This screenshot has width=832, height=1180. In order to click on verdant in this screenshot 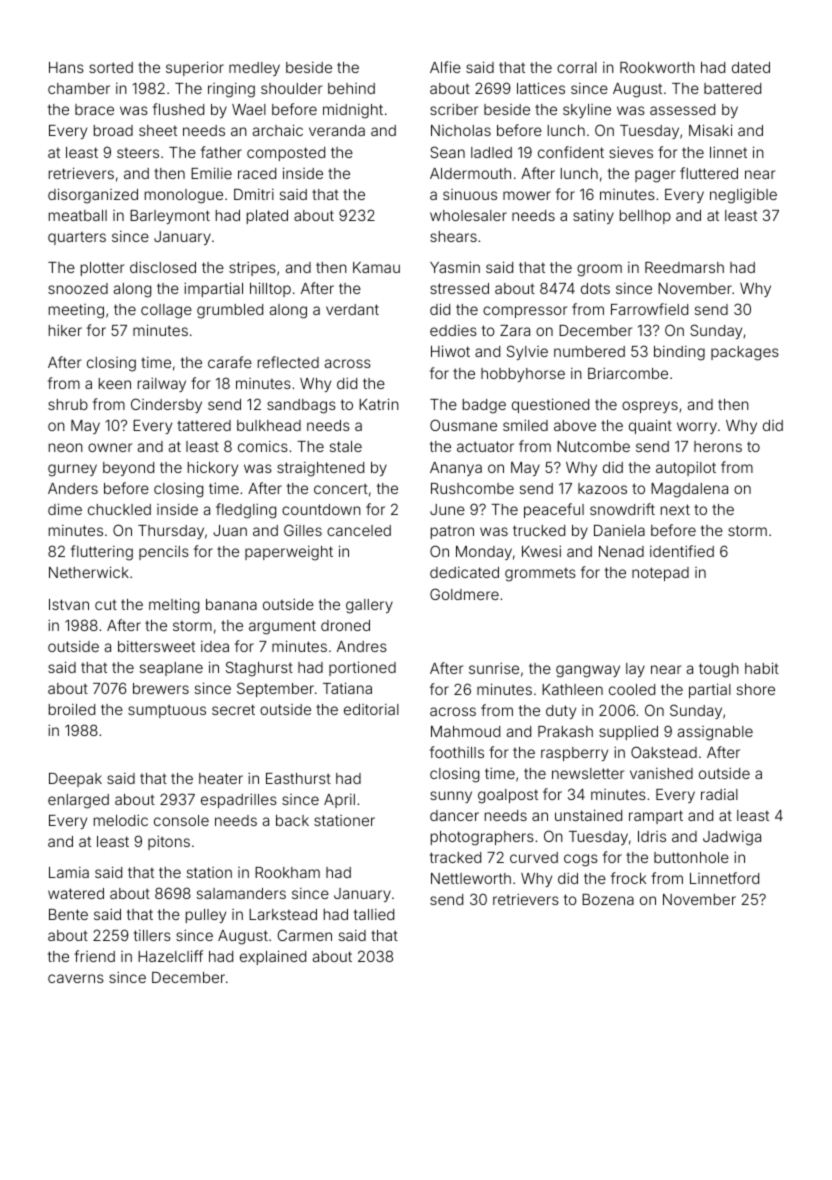, I will do `click(352, 309)`.
